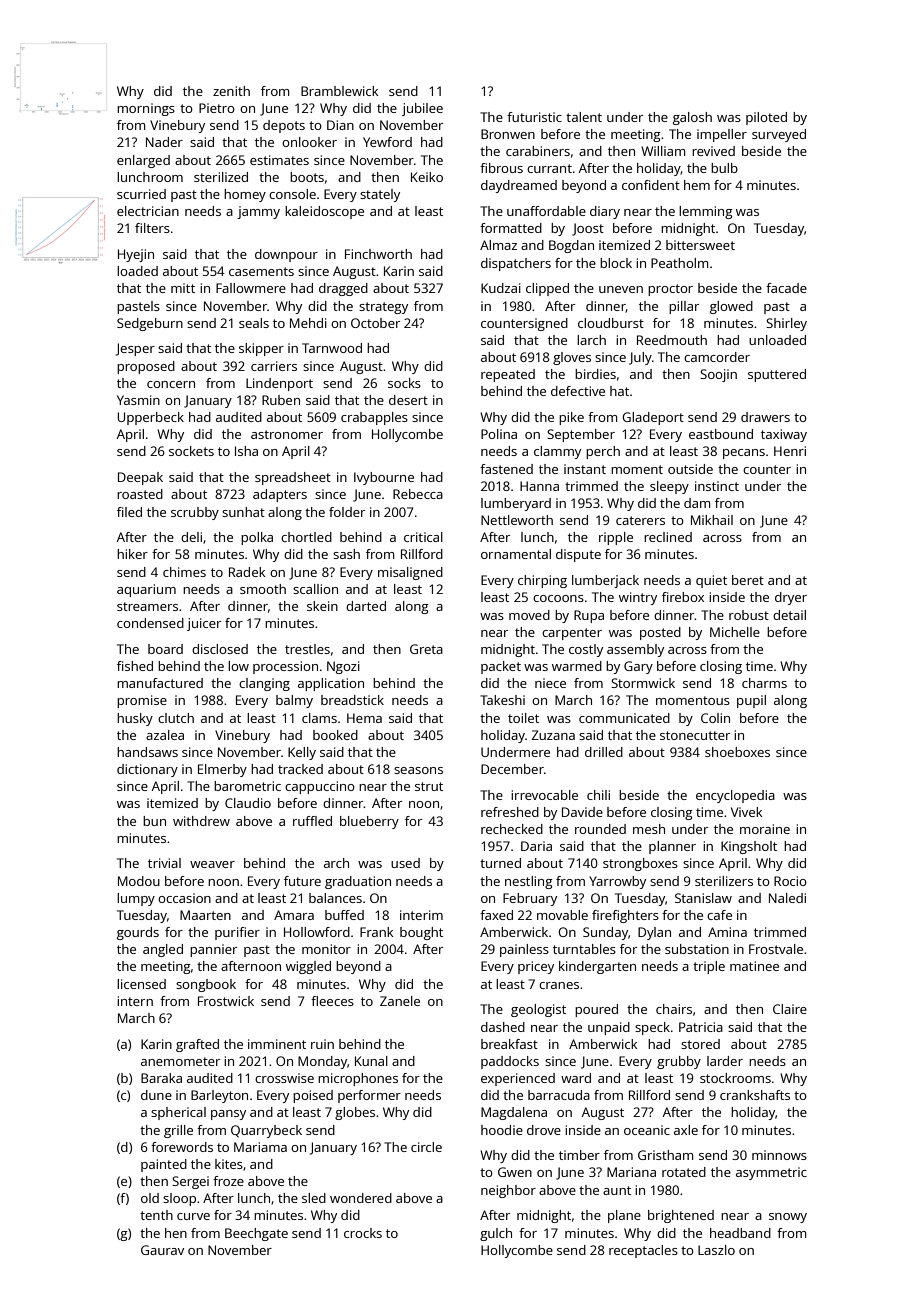  What do you see at coordinates (749, 615) in the document?
I see `robust` at bounding box center [749, 615].
